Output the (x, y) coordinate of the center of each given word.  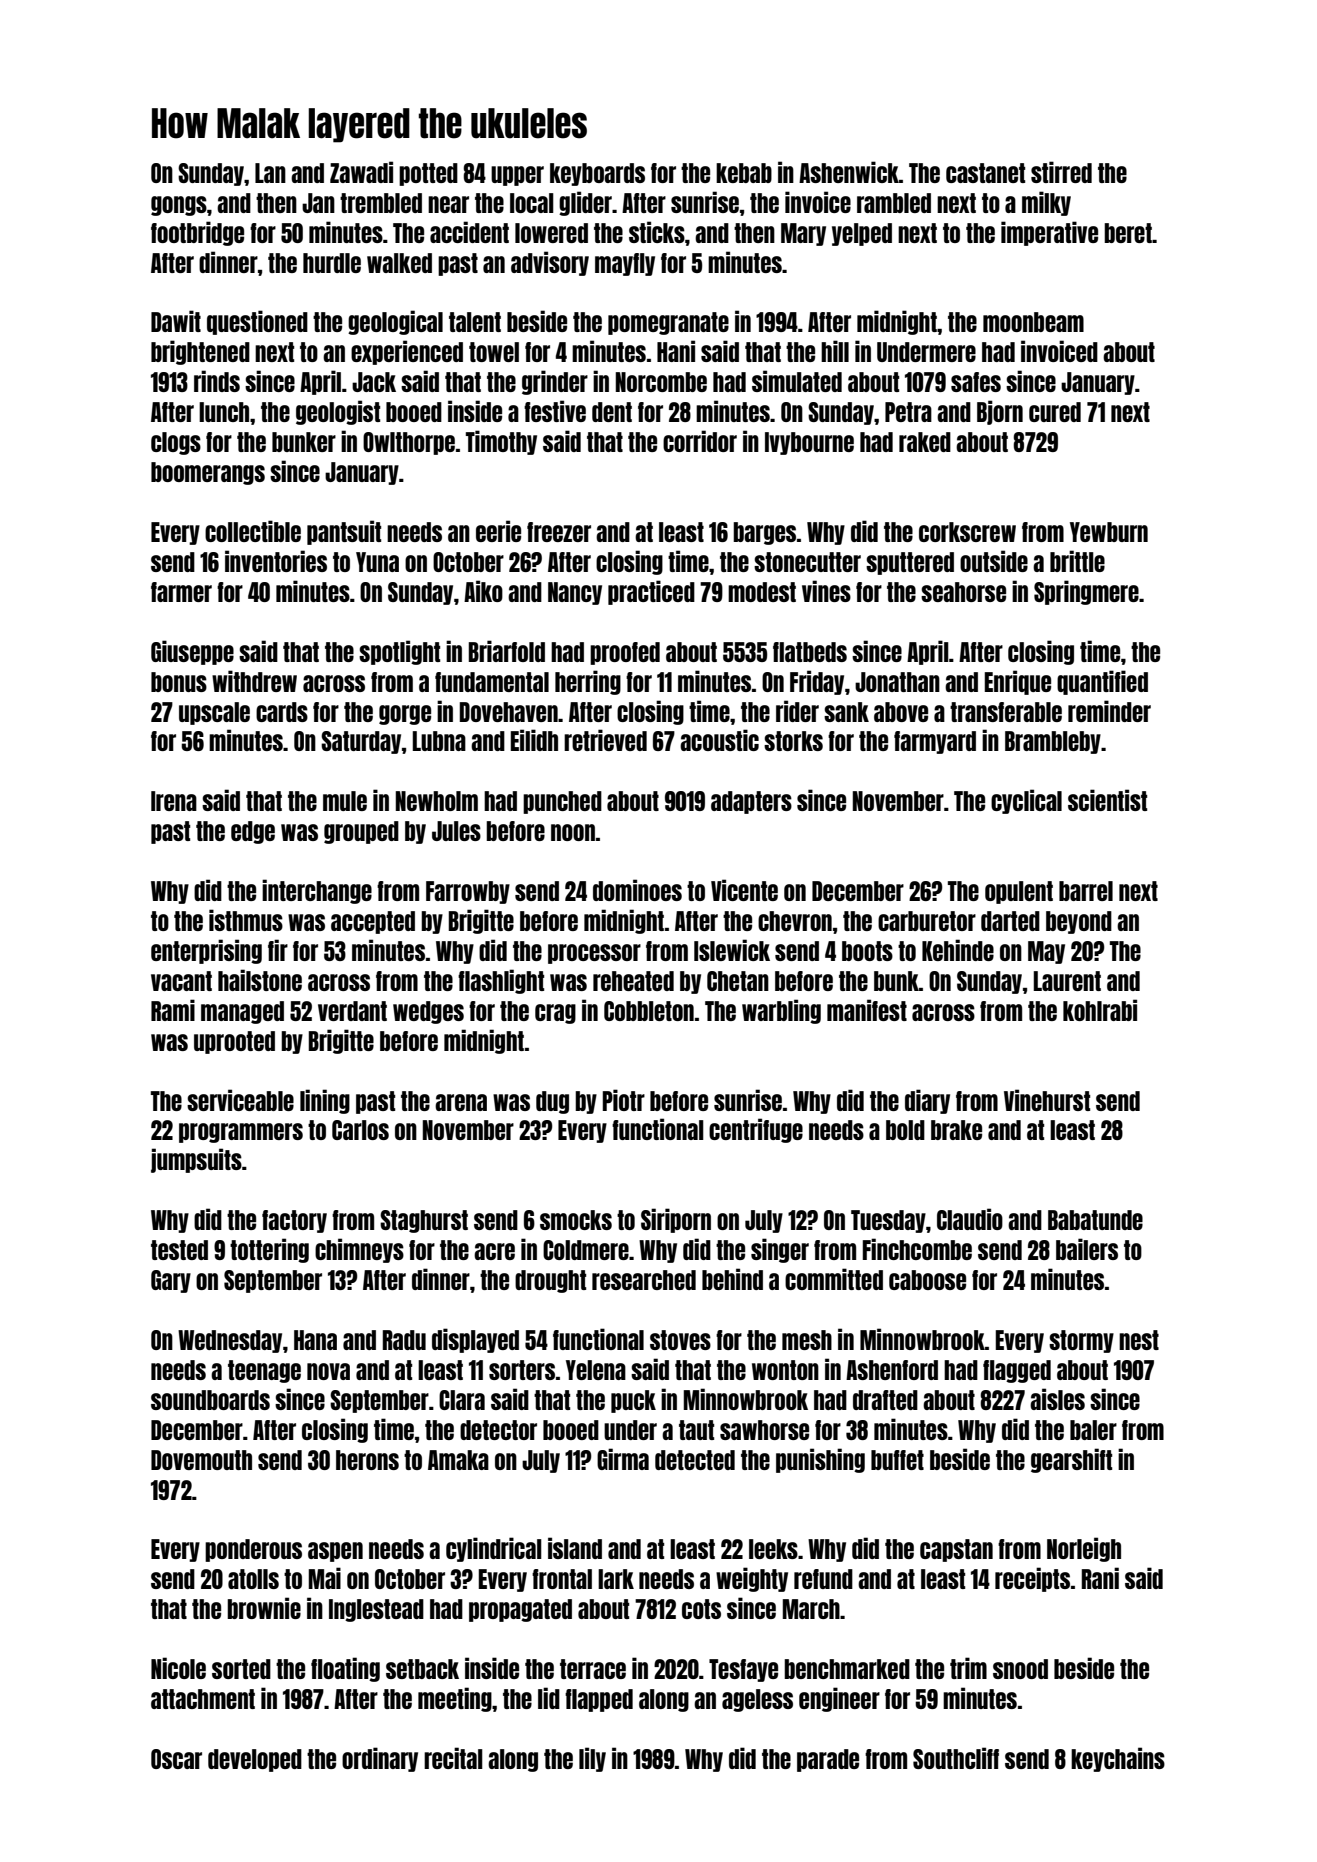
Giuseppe (192, 652)
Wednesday (230, 1341)
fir (278, 950)
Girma (623, 1459)
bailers (1087, 1249)
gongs (179, 206)
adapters (751, 802)
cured (1055, 412)
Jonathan (897, 682)
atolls (253, 1579)
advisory (550, 263)
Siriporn (676, 1220)
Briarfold (507, 651)
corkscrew (967, 532)
